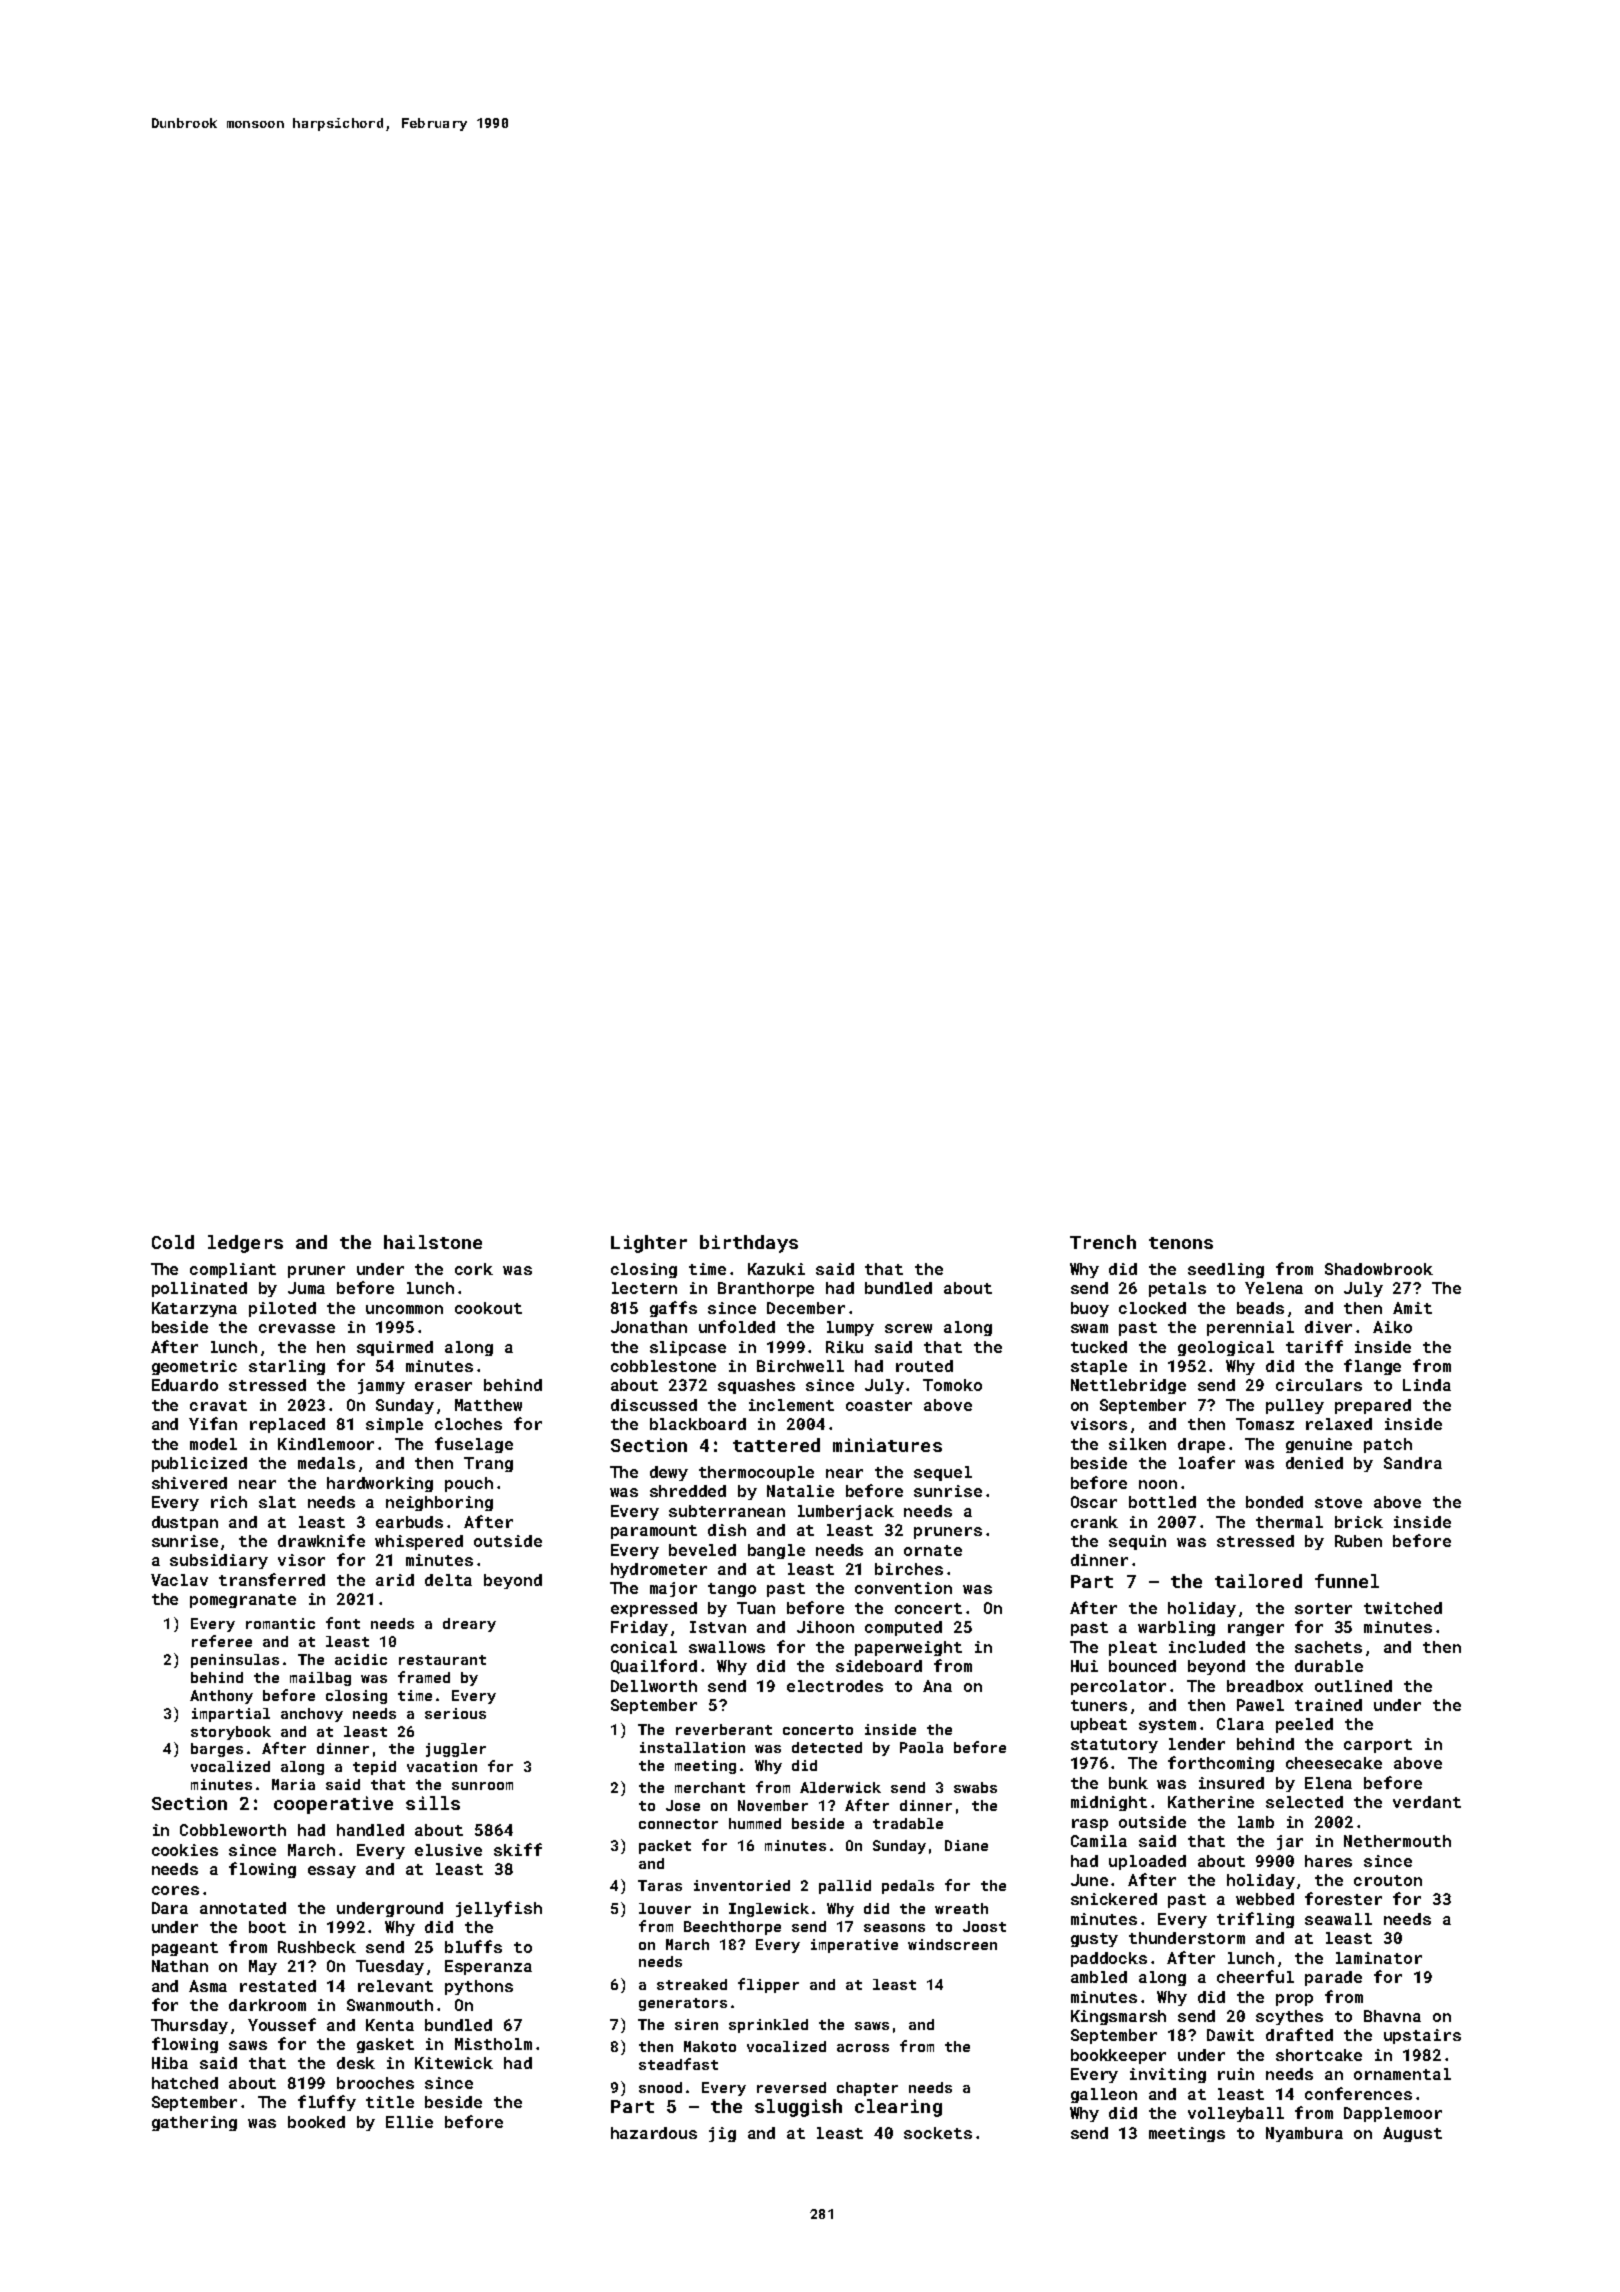 The height and width of the screenshot is (2292, 1620). I want to click on dish, so click(727, 1530).
